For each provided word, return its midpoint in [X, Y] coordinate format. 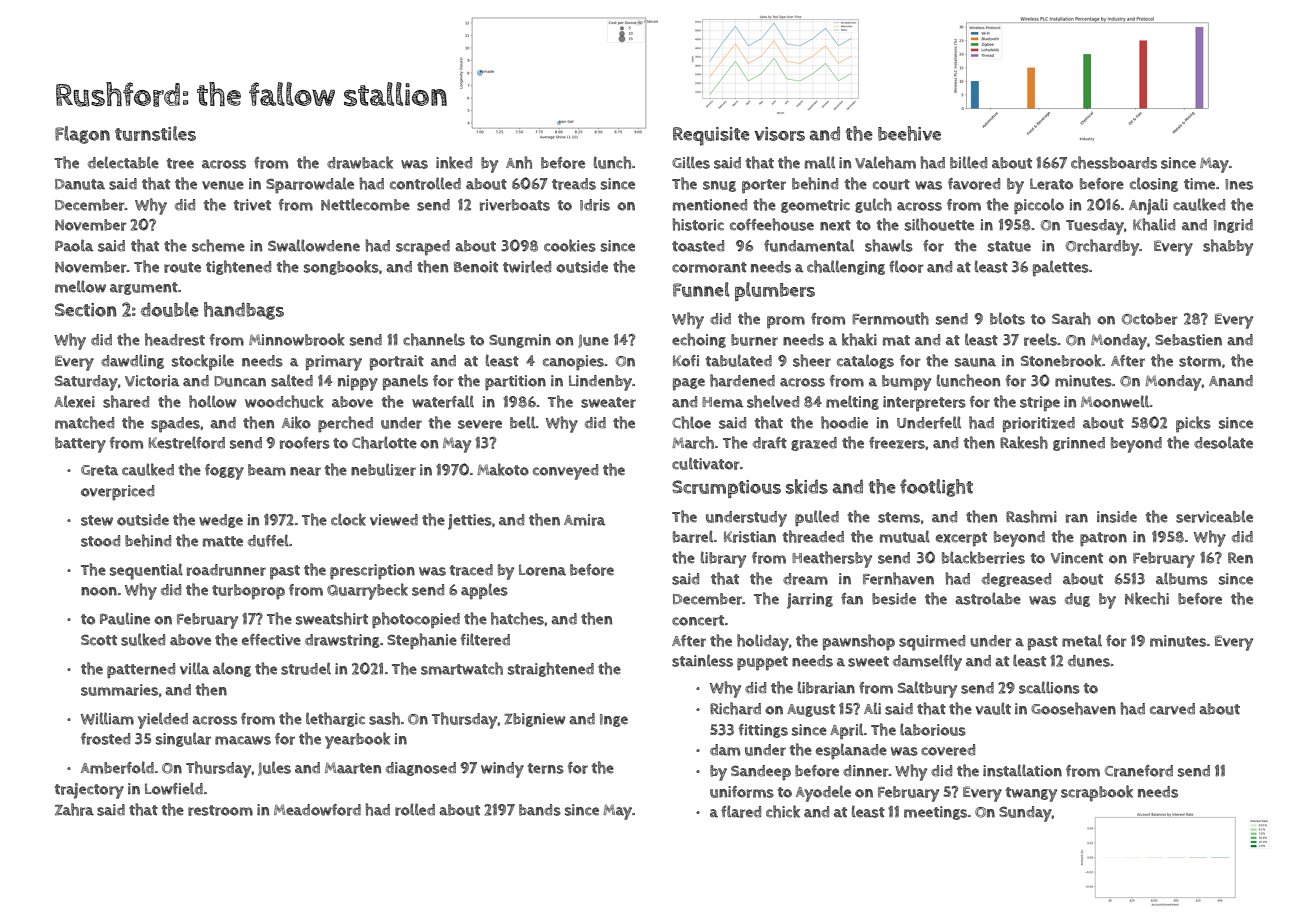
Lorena [542, 570]
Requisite [711, 136]
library [723, 559]
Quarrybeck [367, 591]
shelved [773, 401]
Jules [274, 768]
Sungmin [520, 341]
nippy [358, 383]
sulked [143, 639]
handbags [244, 311]
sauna [975, 362]
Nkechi [1147, 598]
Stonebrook [1061, 360]
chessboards [1114, 162]
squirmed [932, 643]
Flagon [82, 135]
